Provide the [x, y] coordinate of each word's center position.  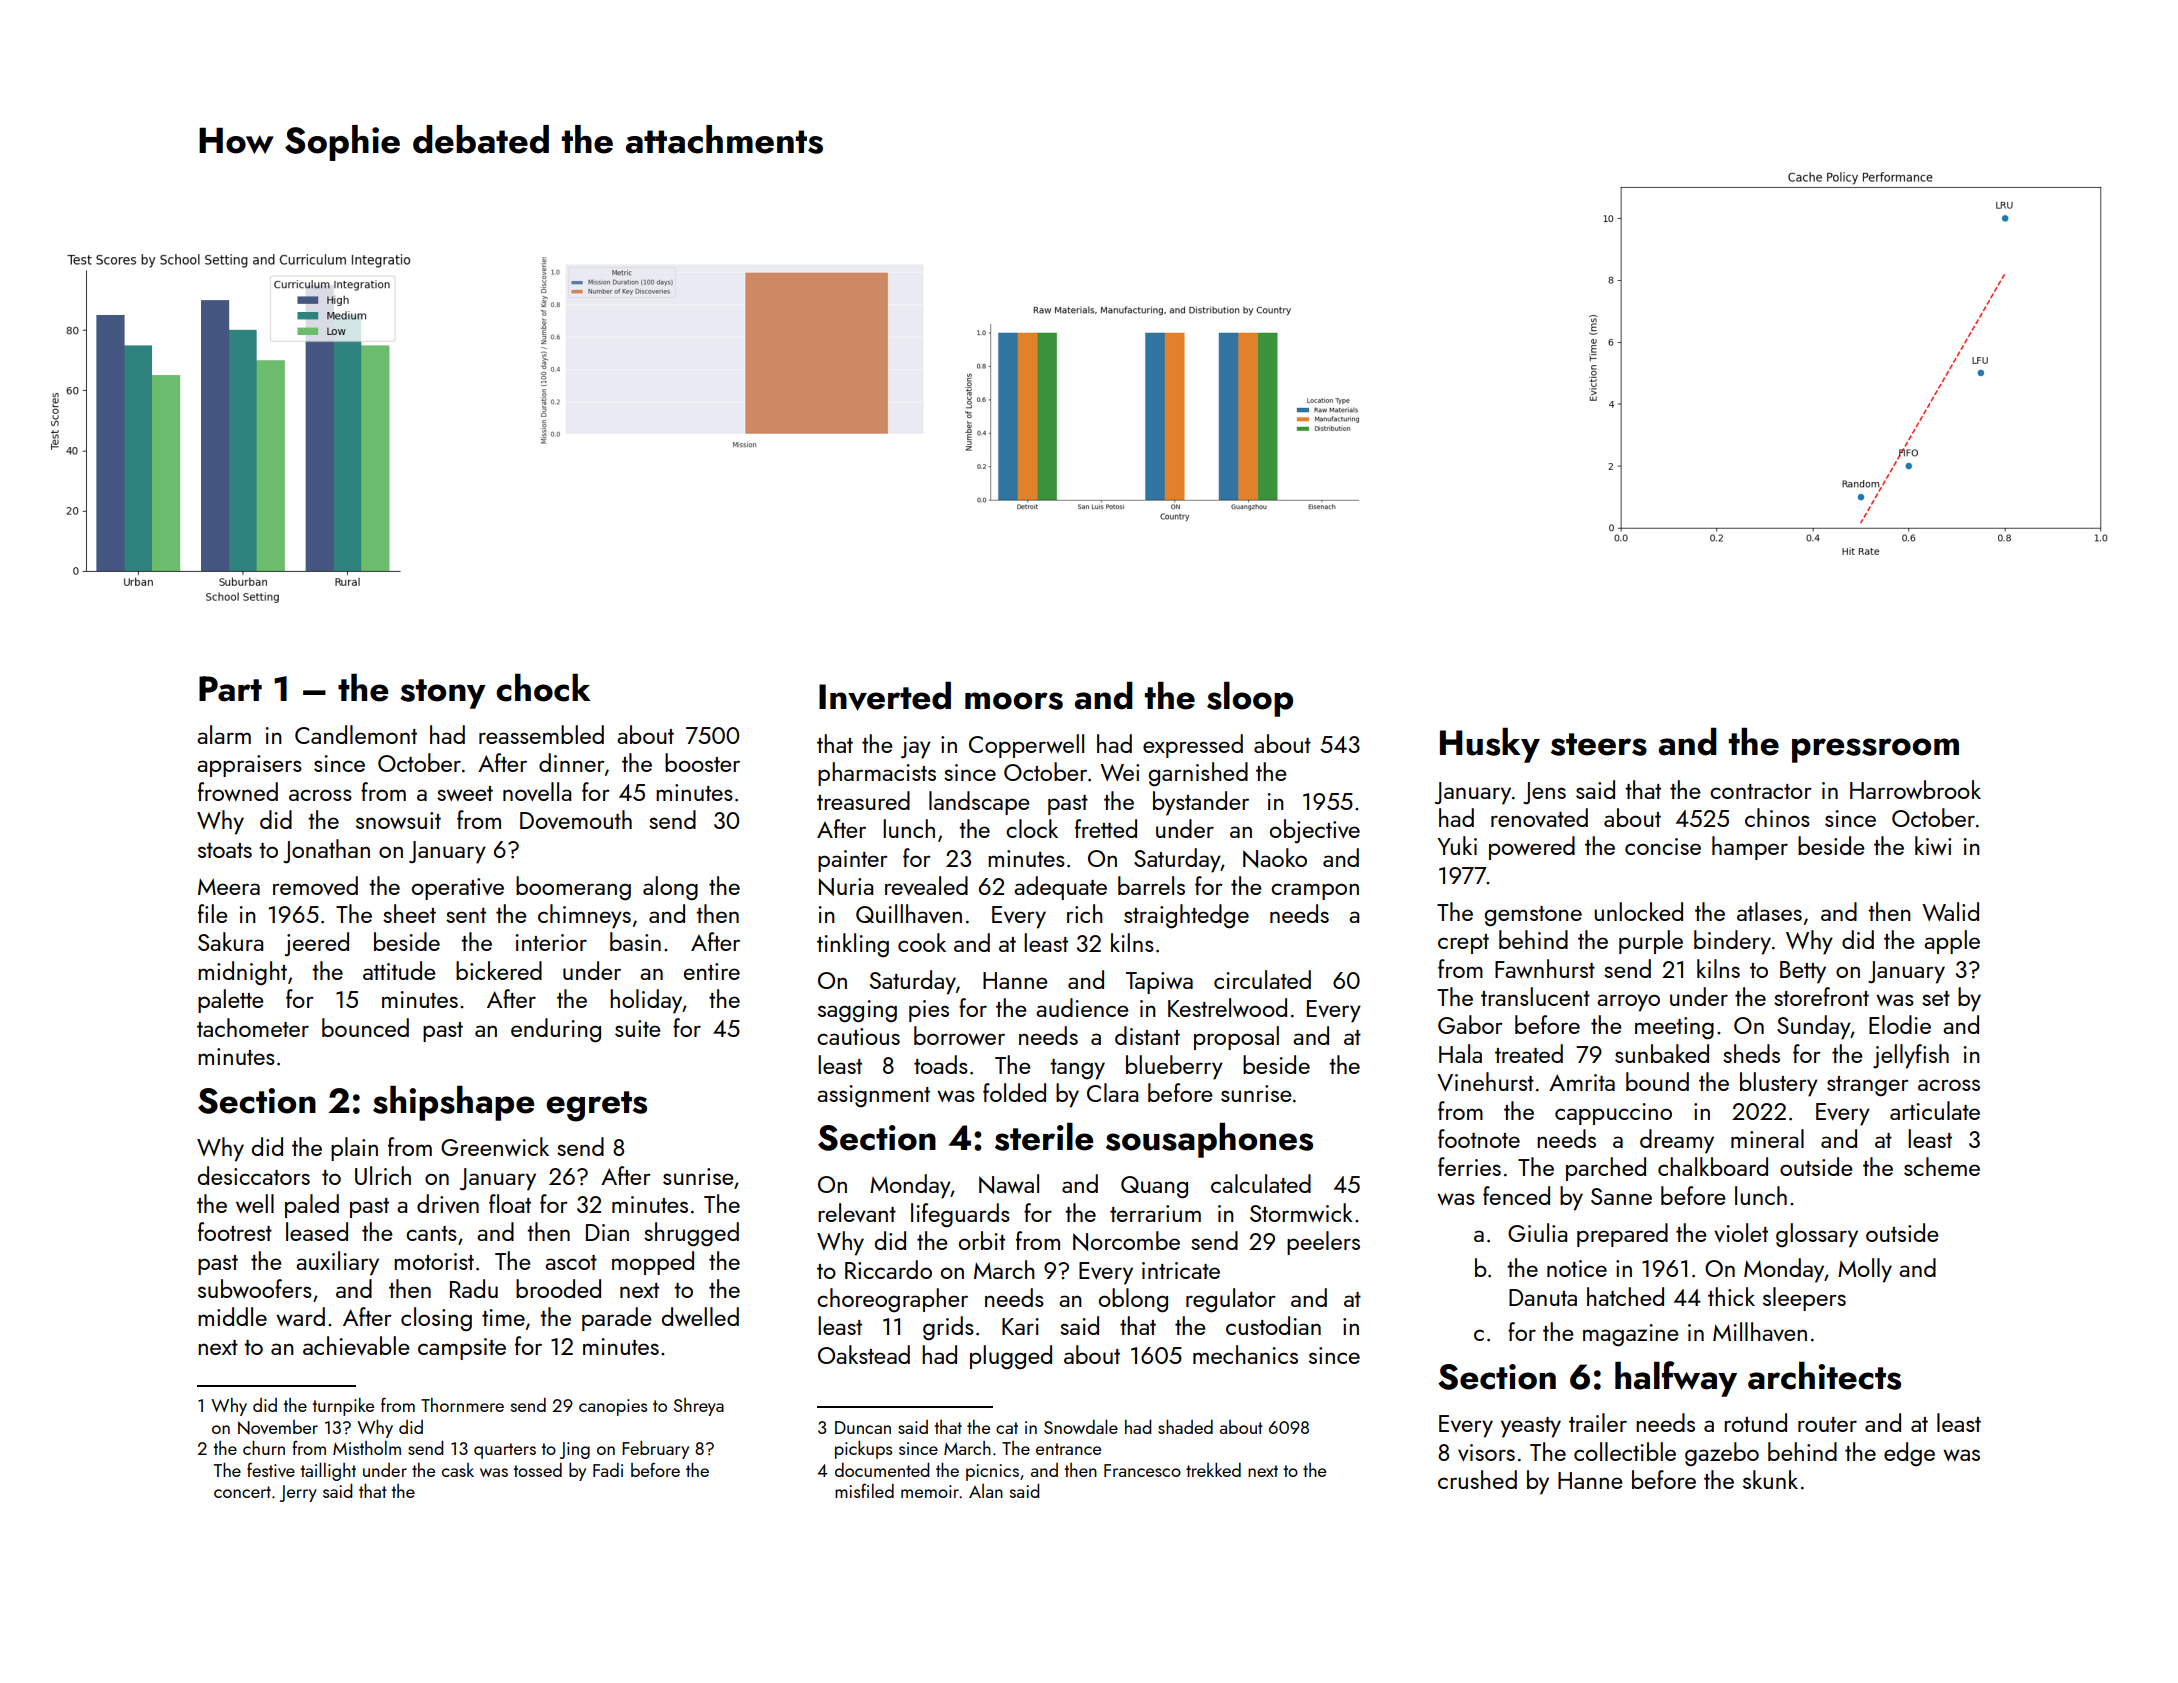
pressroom [1875, 750]
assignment [873, 1096]
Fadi [608, 1470]
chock [543, 688]
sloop [1250, 699]
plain [354, 1149]
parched [1606, 1169]
